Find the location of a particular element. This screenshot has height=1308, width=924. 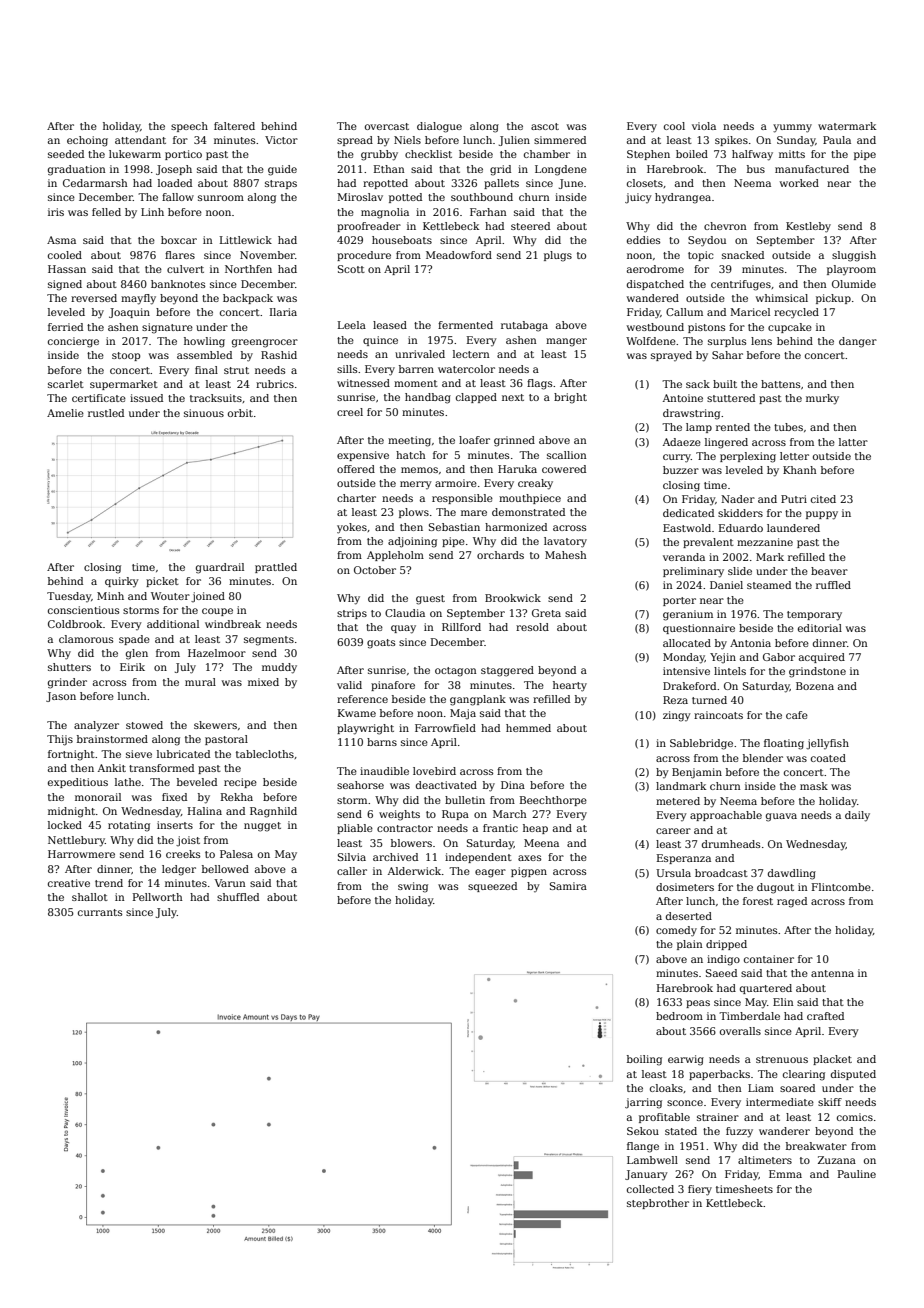

overcast is located at coordinates (387, 126).
